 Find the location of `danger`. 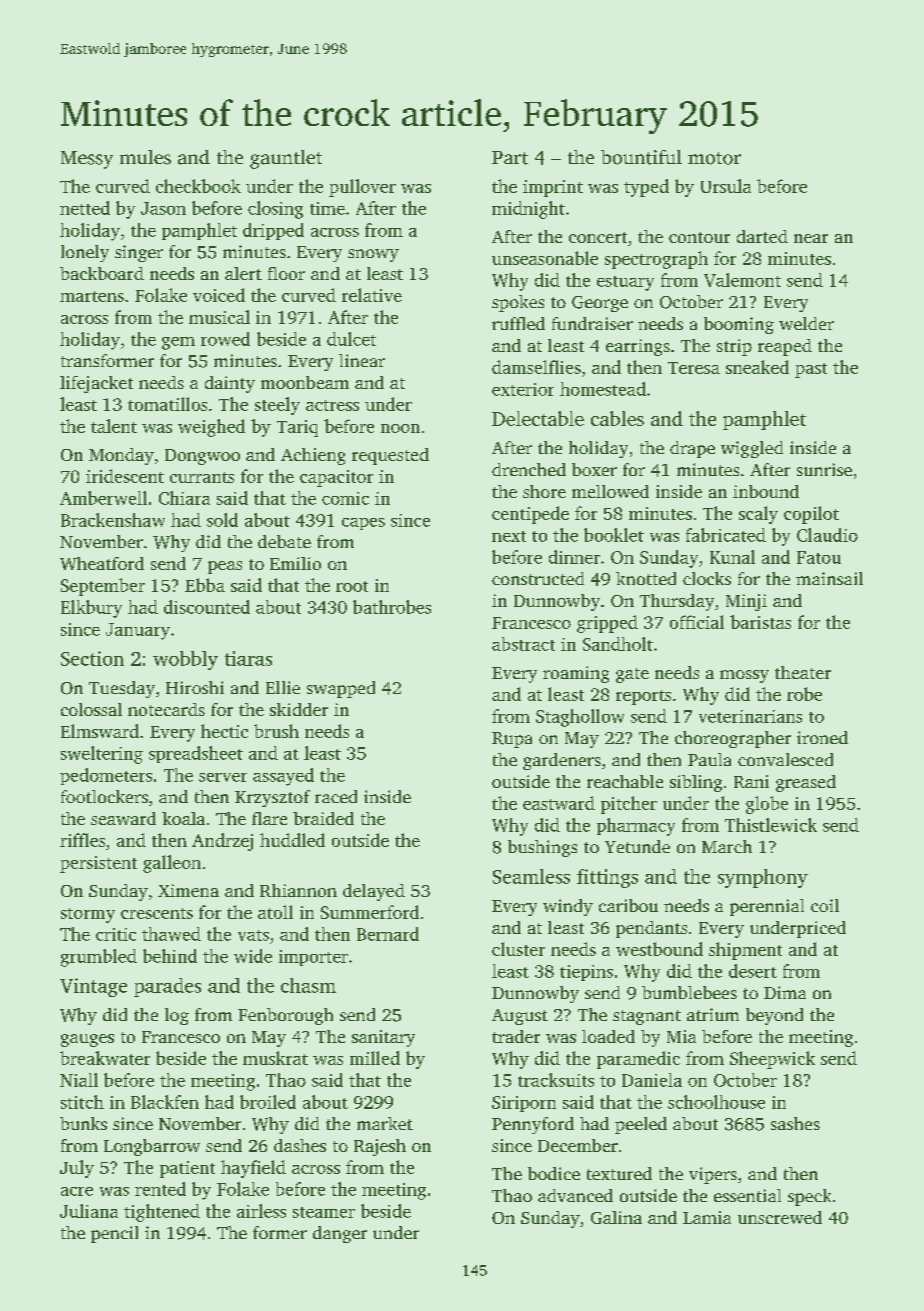

danger is located at coordinates (340, 1234).
